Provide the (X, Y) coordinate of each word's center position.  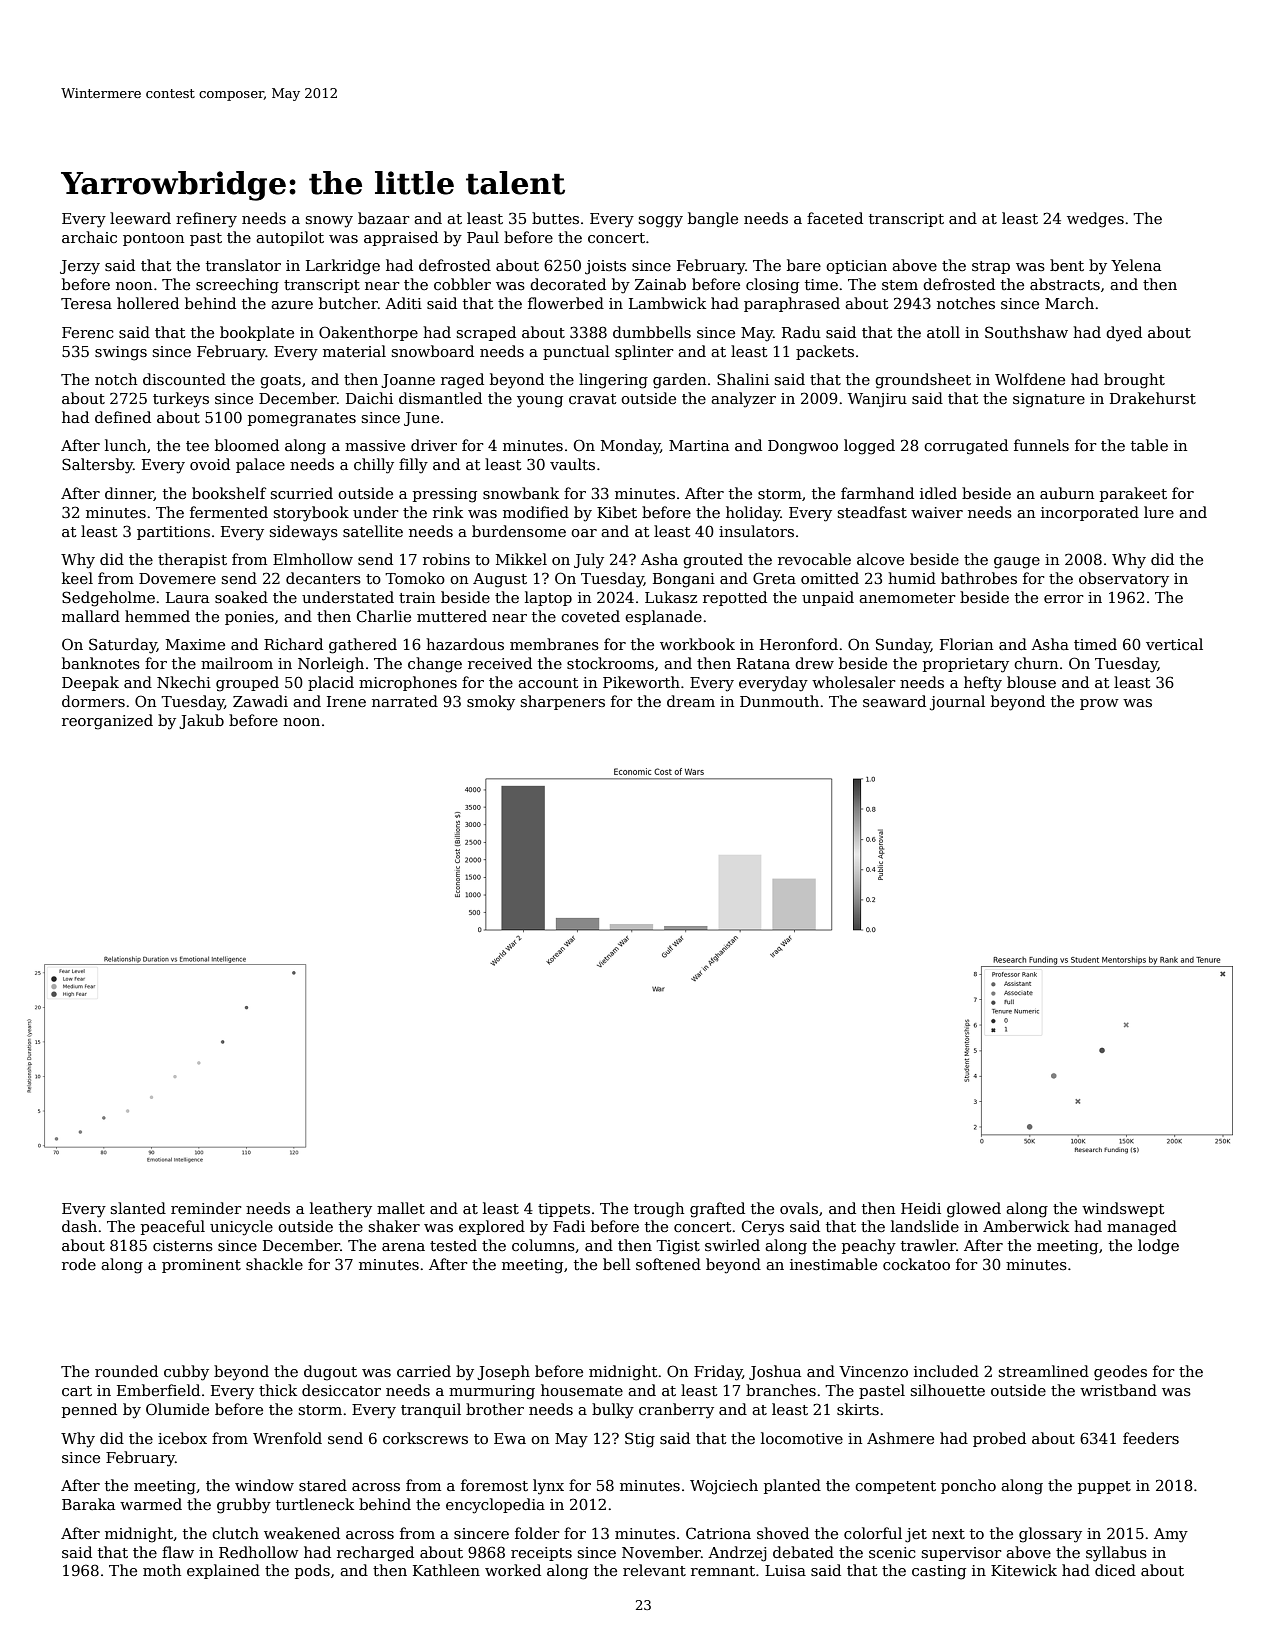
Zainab (660, 284)
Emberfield (158, 1390)
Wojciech (724, 1487)
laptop (548, 598)
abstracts (1065, 284)
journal (957, 703)
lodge (1158, 1247)
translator (243, 265)
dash (79, 1226)
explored (492, 1227)
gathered (363, 646)
